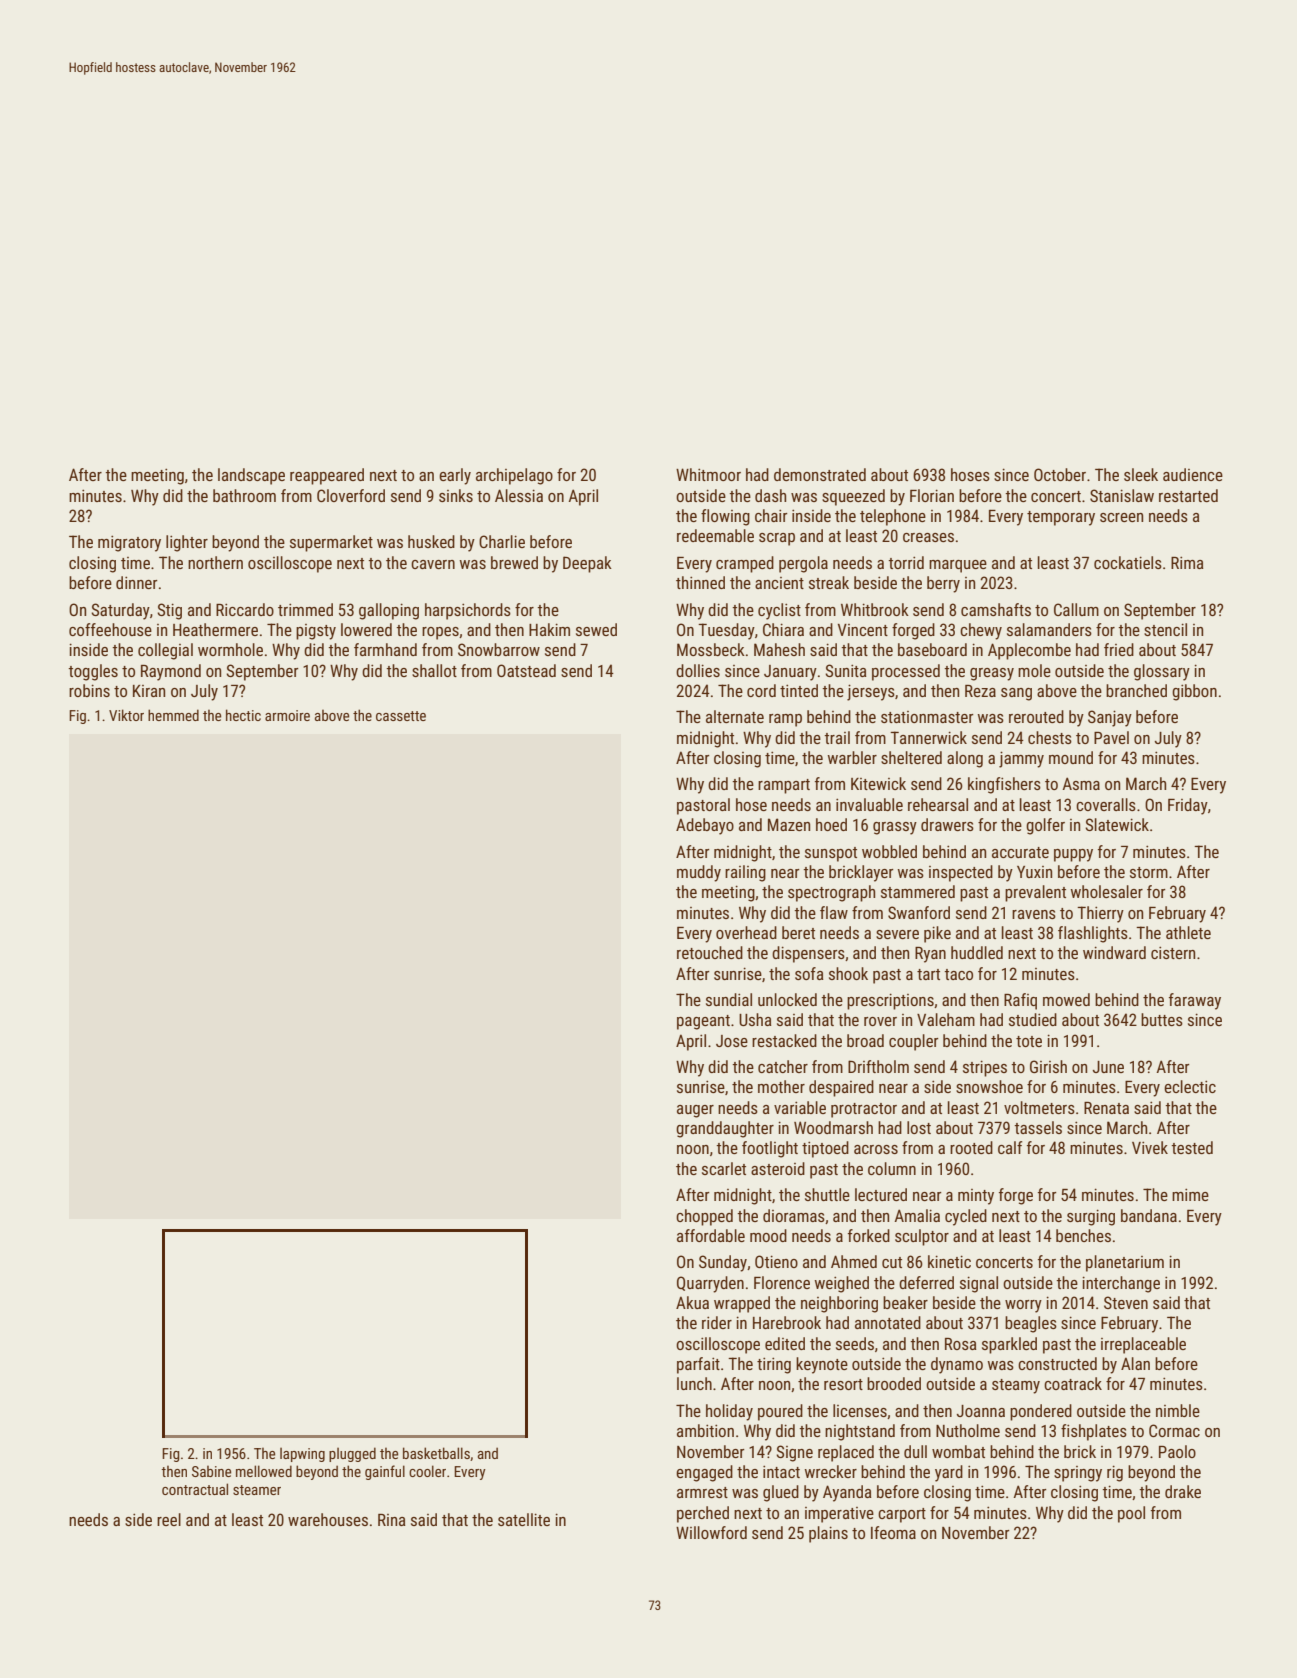 The height and width of the page is (1678, 1297). Describe the element at coordinates (1149, 872) in the page. I see `storm` at that location.
